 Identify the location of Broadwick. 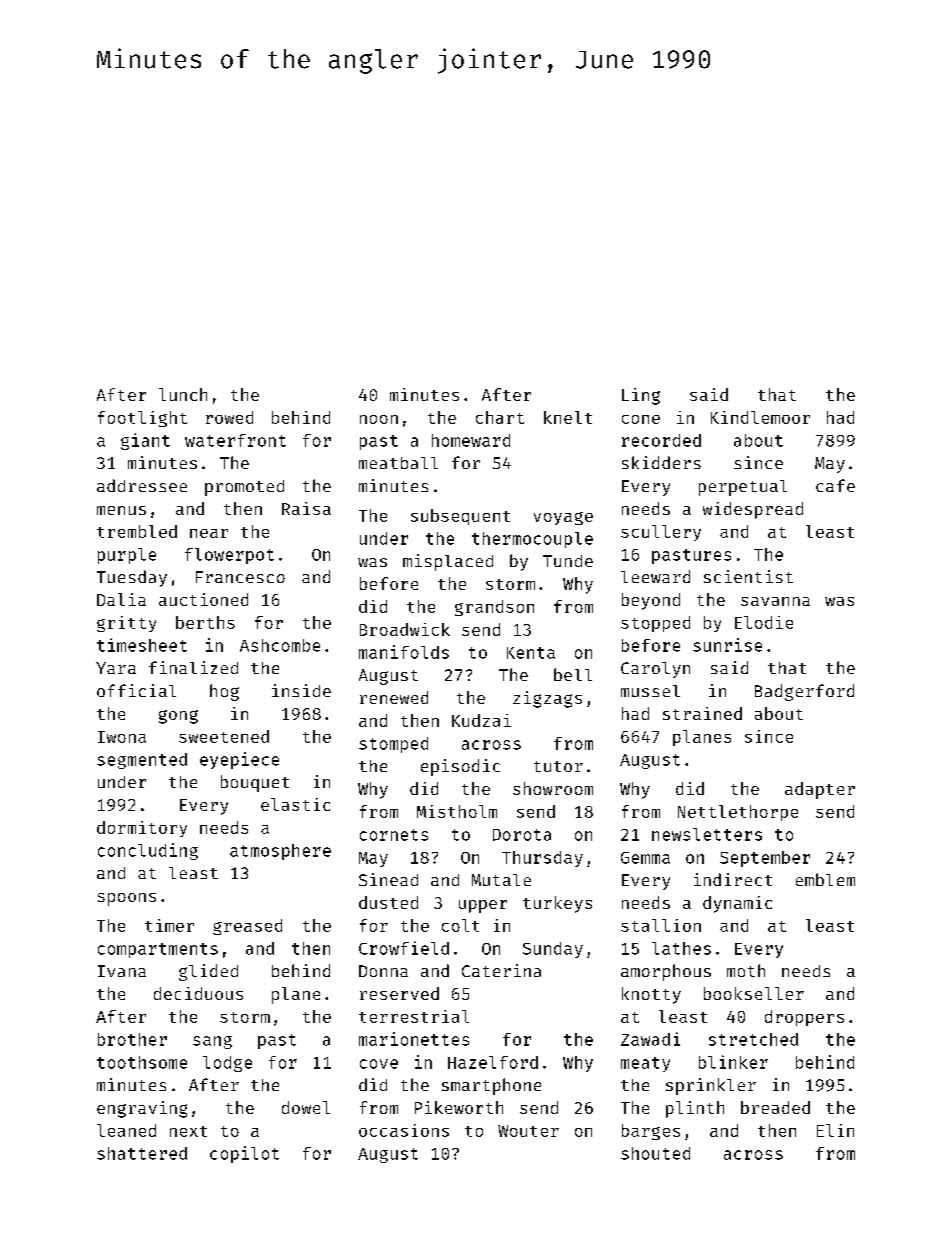
(405, 629).
